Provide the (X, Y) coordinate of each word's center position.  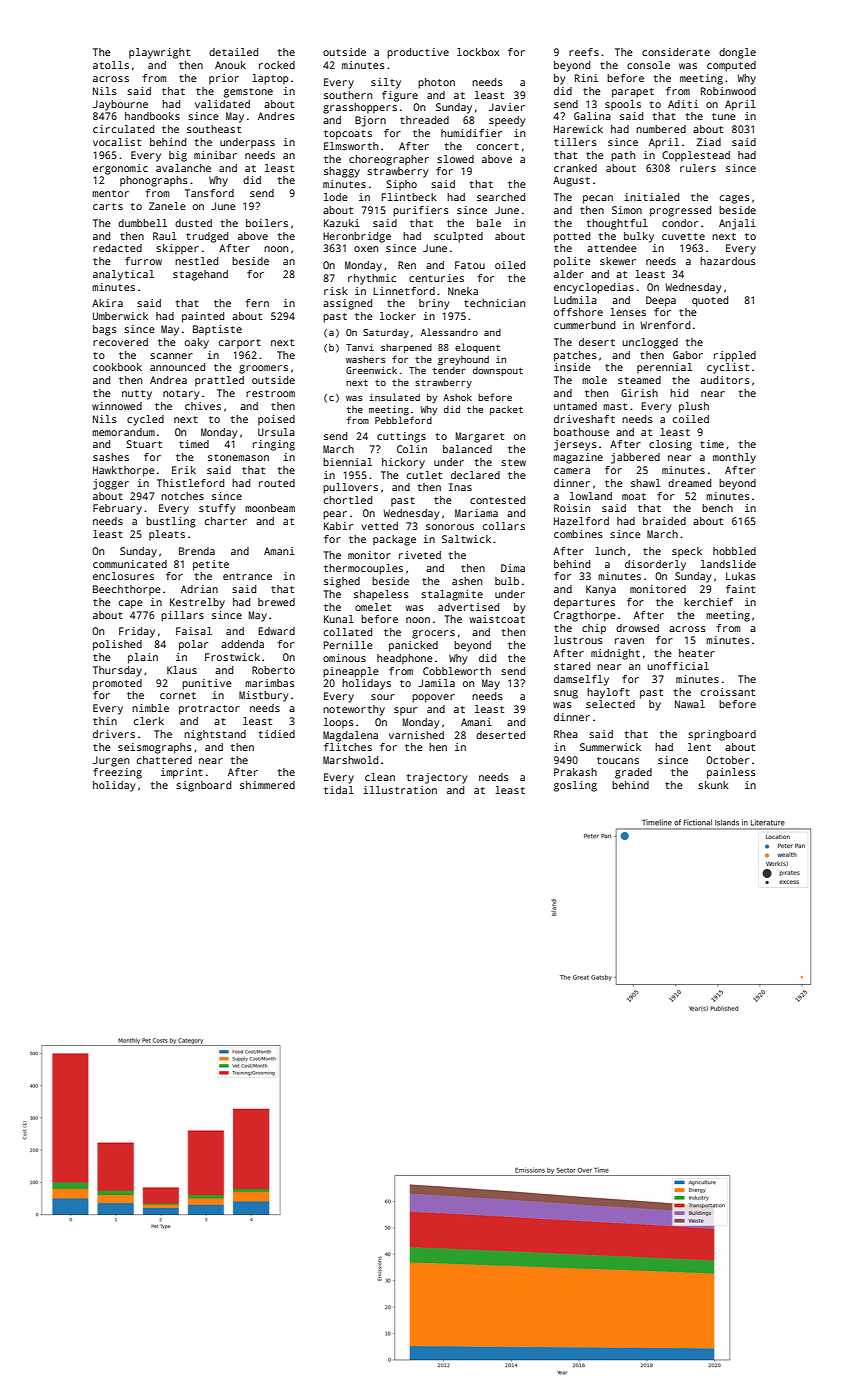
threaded (424, 120)
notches (182, 496)
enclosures (123, 576)
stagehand (200, 275)
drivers (114, 734)
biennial (347, 462)
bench (717, 508)
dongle (737, 53)
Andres (276, 116)
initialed (651, 197)
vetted (379, 526)
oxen (366, 249)
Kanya (601, 590)
